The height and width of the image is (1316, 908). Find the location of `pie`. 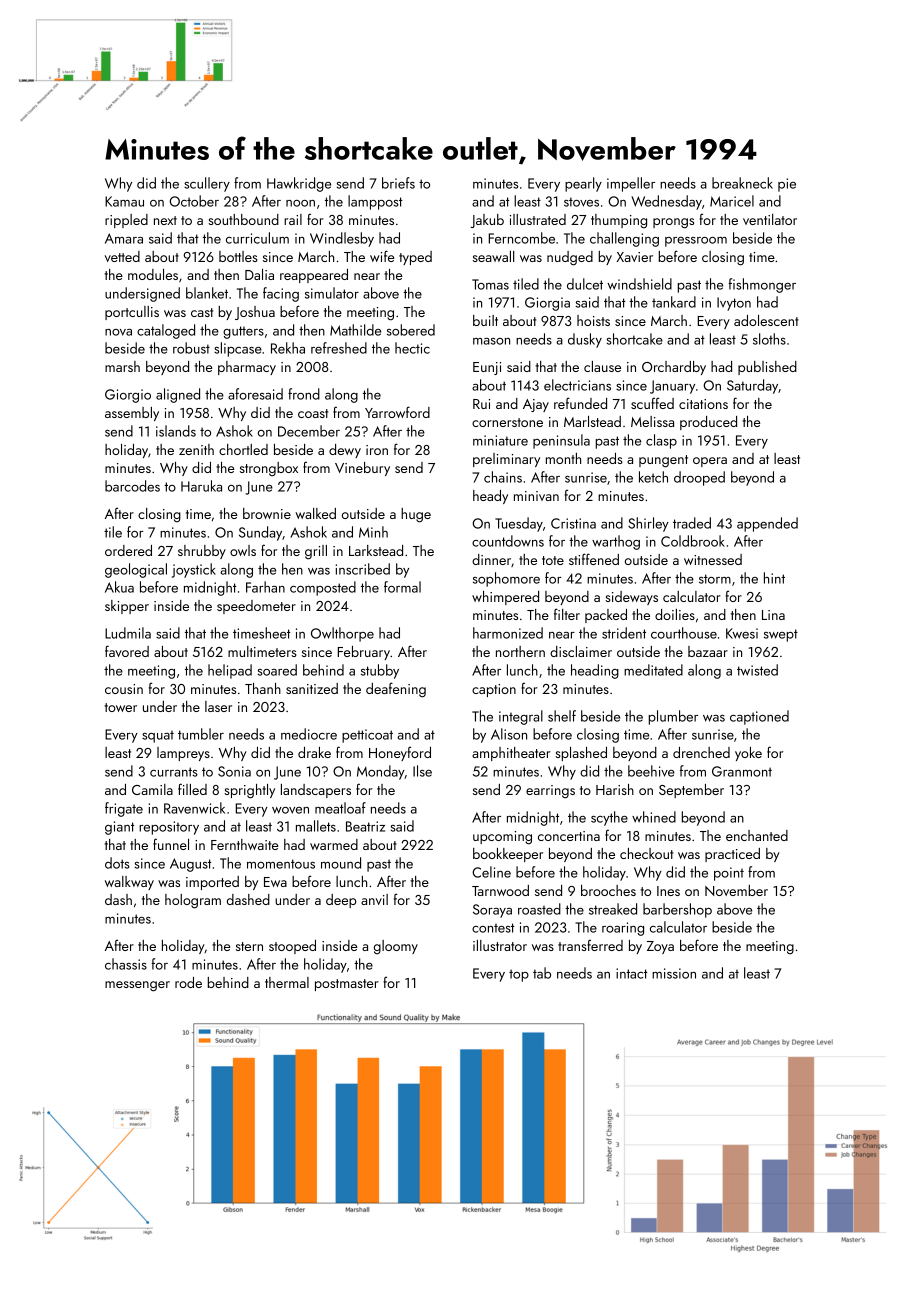

pie is located at coordinates (787, 185).
